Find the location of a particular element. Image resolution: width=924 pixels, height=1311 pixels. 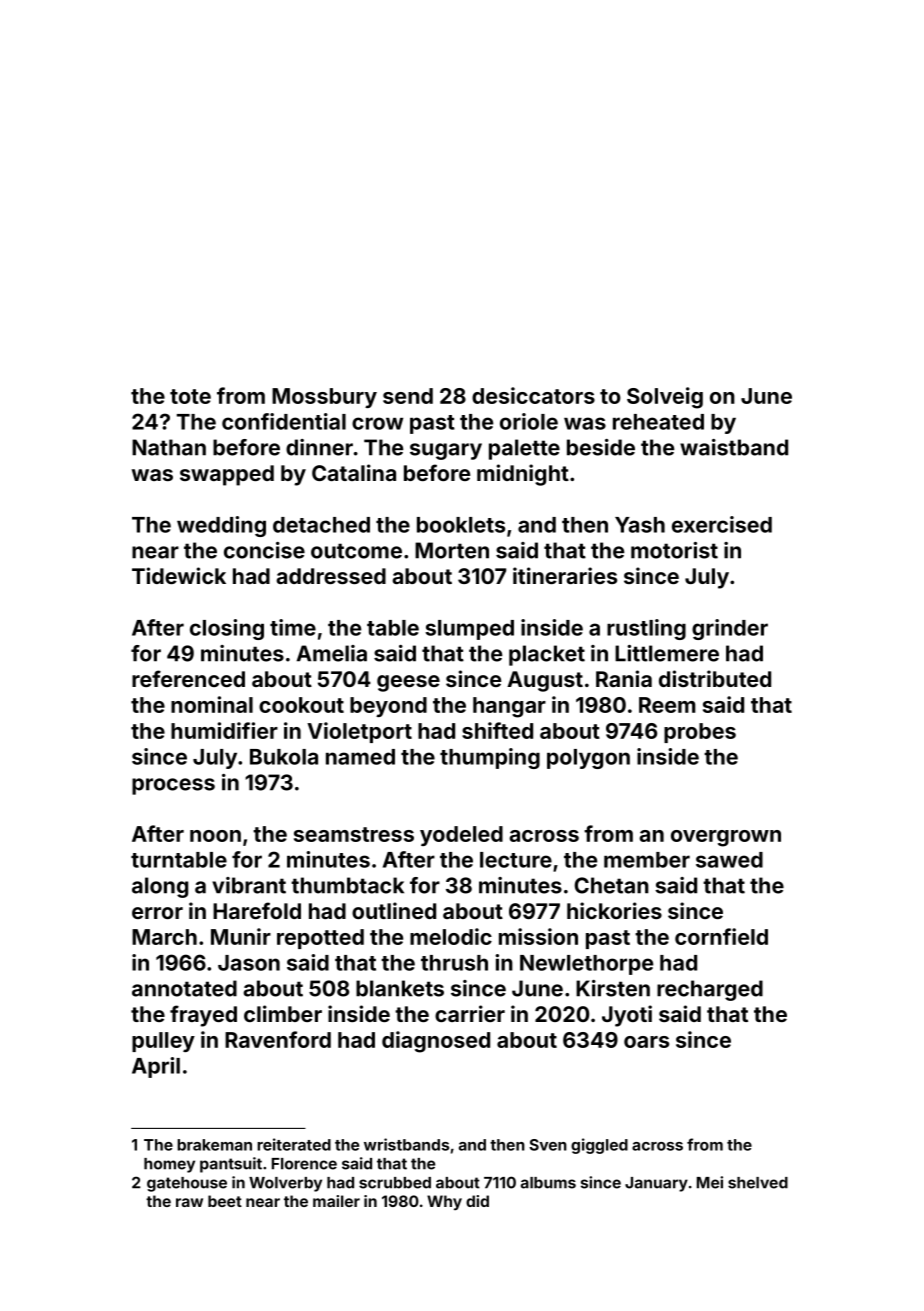

lecture is located at coordinates (516, 860).
